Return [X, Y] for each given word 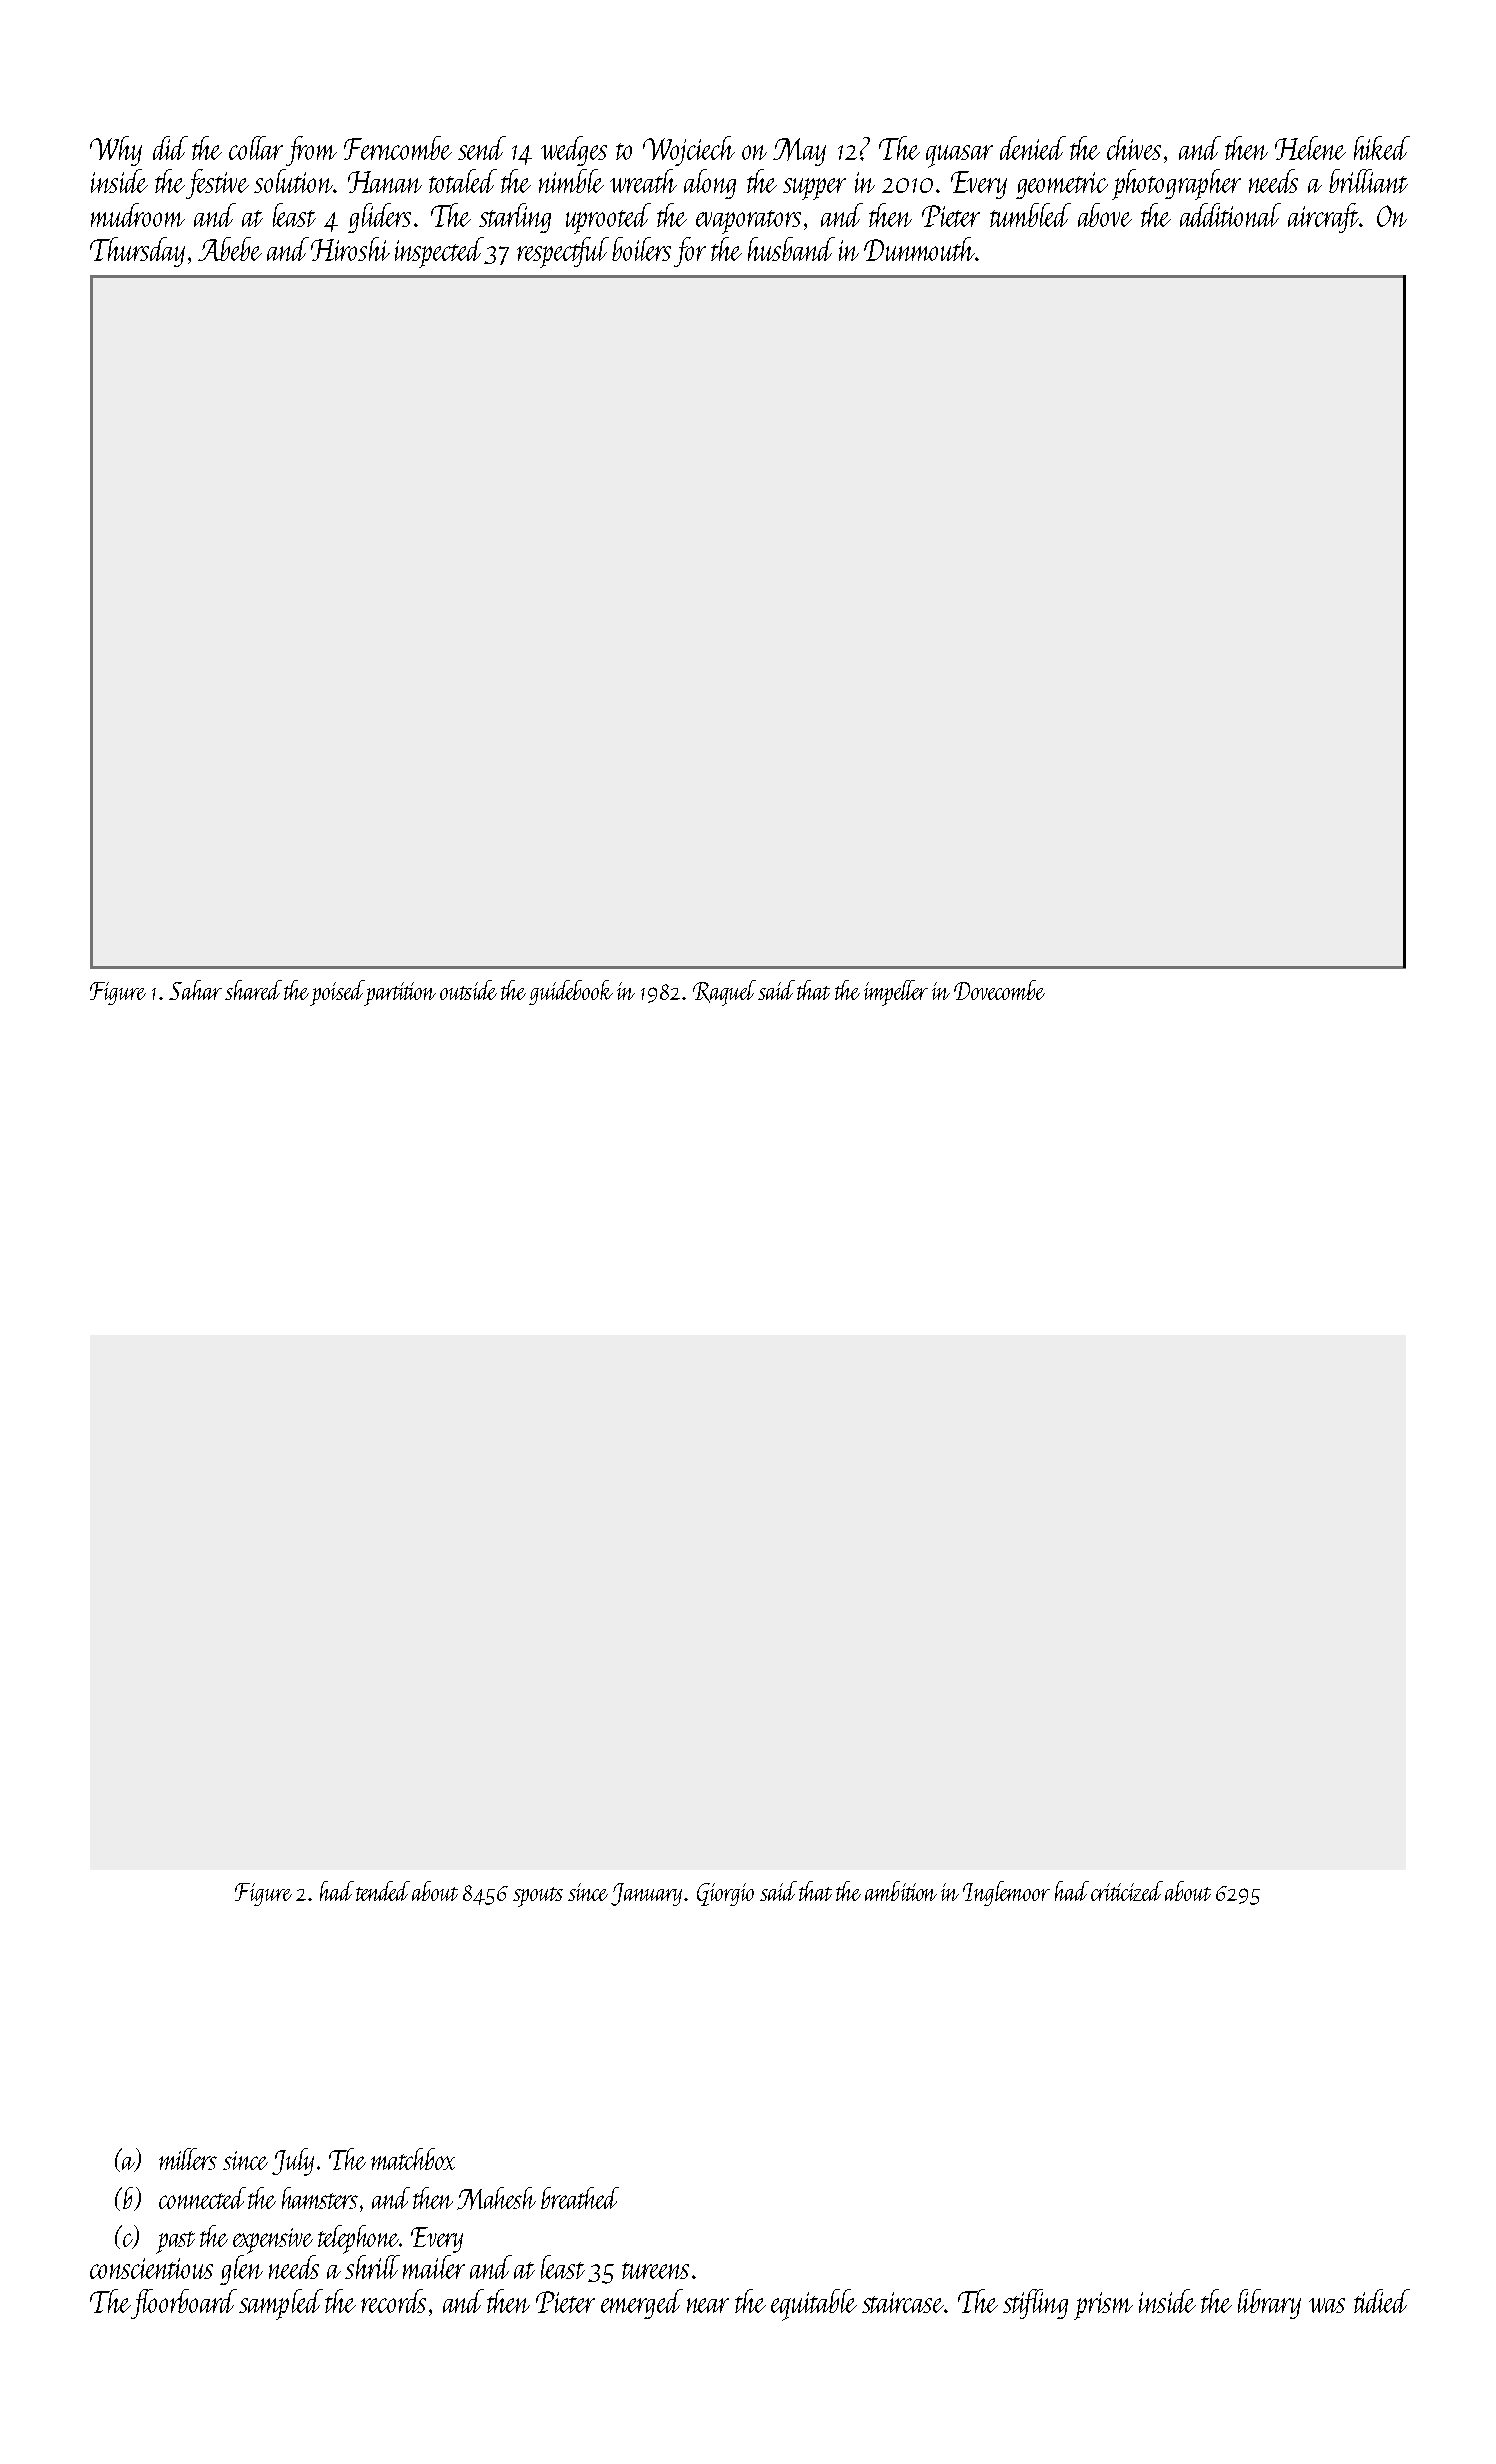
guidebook [571, 992]
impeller [896, 993]
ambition [901, 1891]
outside [468, 990]
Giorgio [725, 1894]
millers [188, 2159]
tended [383, 1891]
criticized [1127, 1891]
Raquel [724, 993]
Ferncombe [398, 148]
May [799, 152]
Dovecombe [999, 990]
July [293, 2162]
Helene [1310, 148]
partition [400, 994]
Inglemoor [1006, 1893]
